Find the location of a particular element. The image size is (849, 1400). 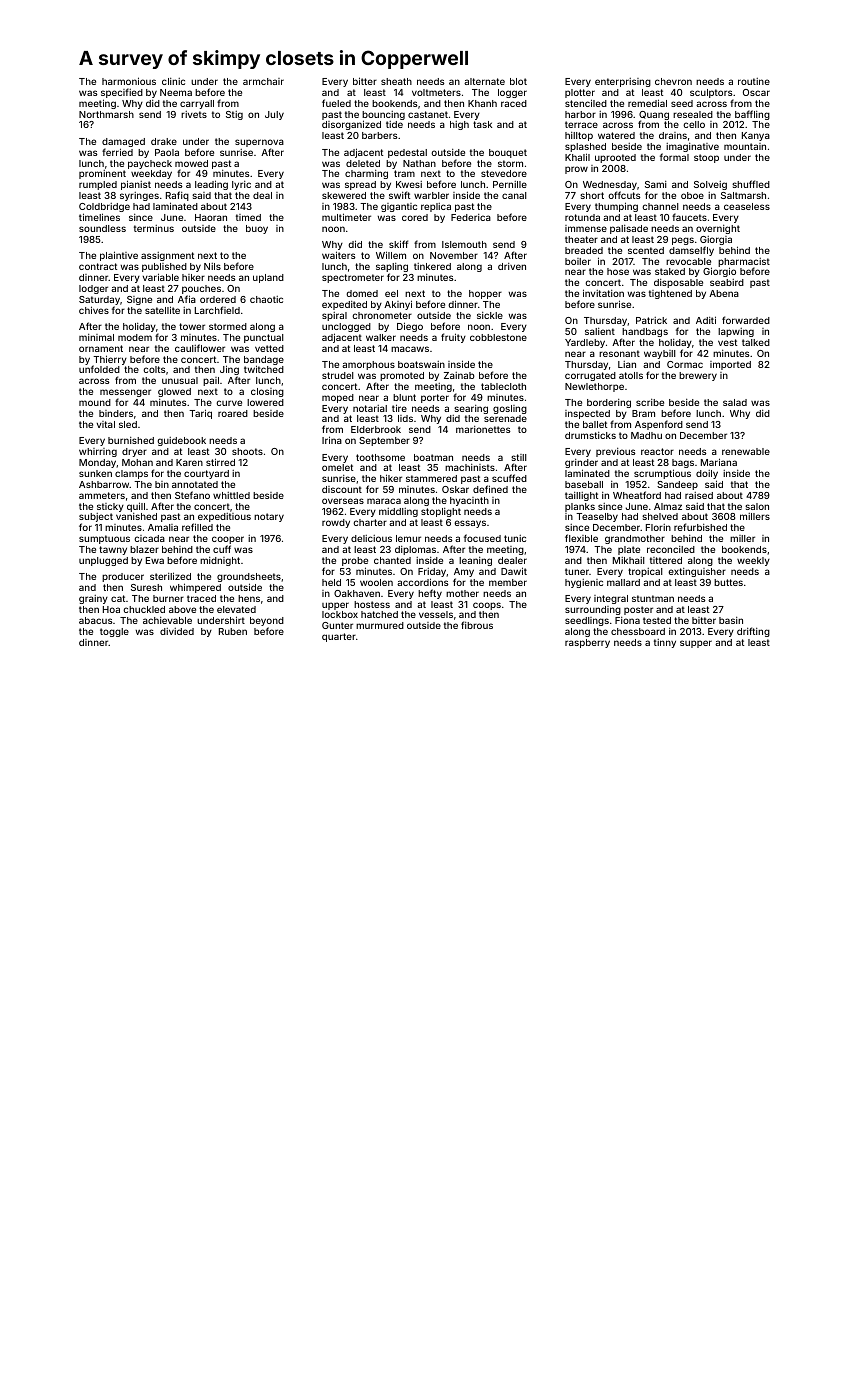

chevron is located at coordinates (673, 81).
